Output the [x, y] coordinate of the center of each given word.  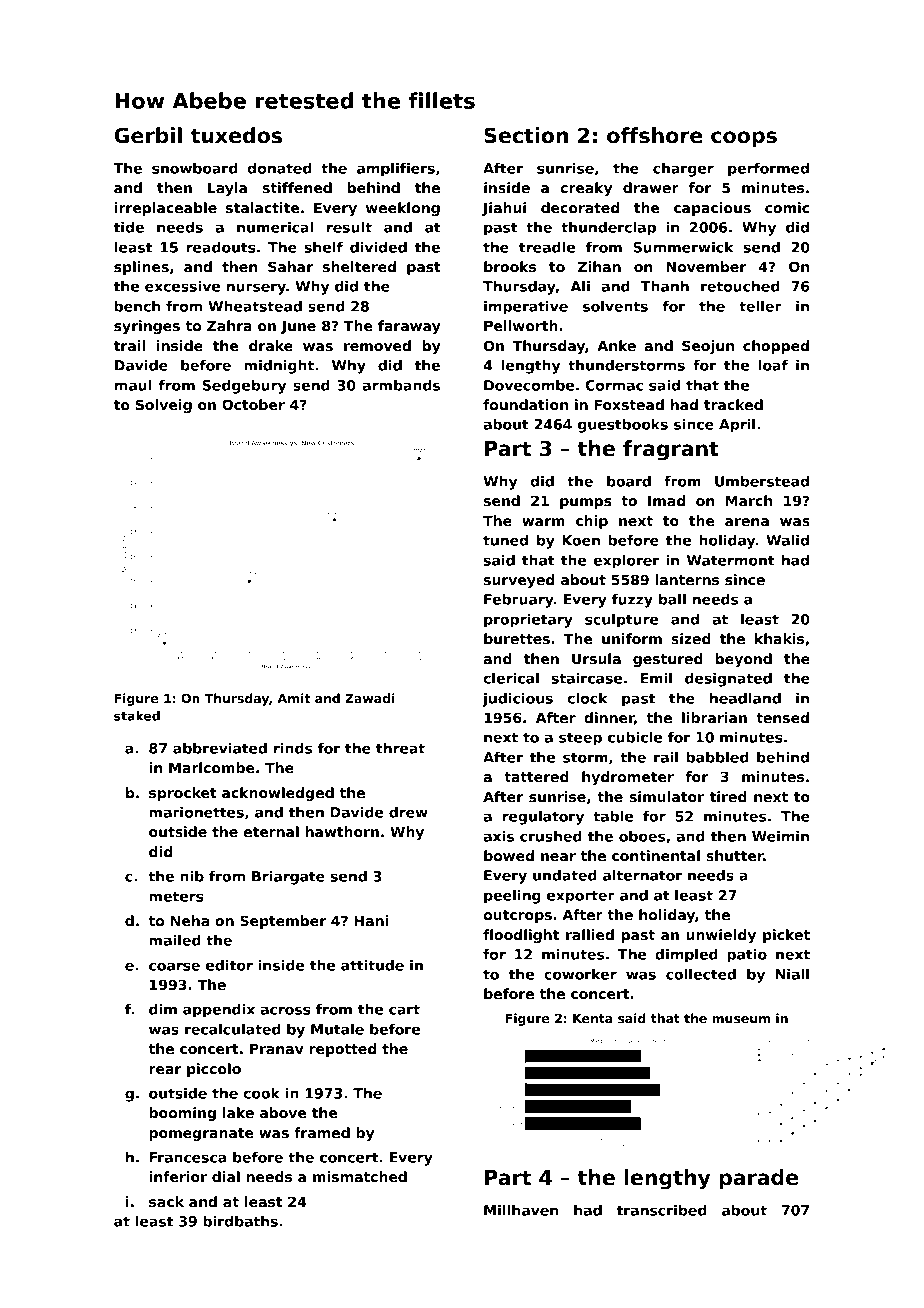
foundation [525, 404]
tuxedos [236, 135]
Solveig [164, 406]
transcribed [661, 1210]
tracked [733, 404]
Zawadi [370, 698]
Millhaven [521, 1210]
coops [744, 139]
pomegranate [201, 1134]
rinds [293, 748]
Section [526, 135]
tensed [782, 717]
